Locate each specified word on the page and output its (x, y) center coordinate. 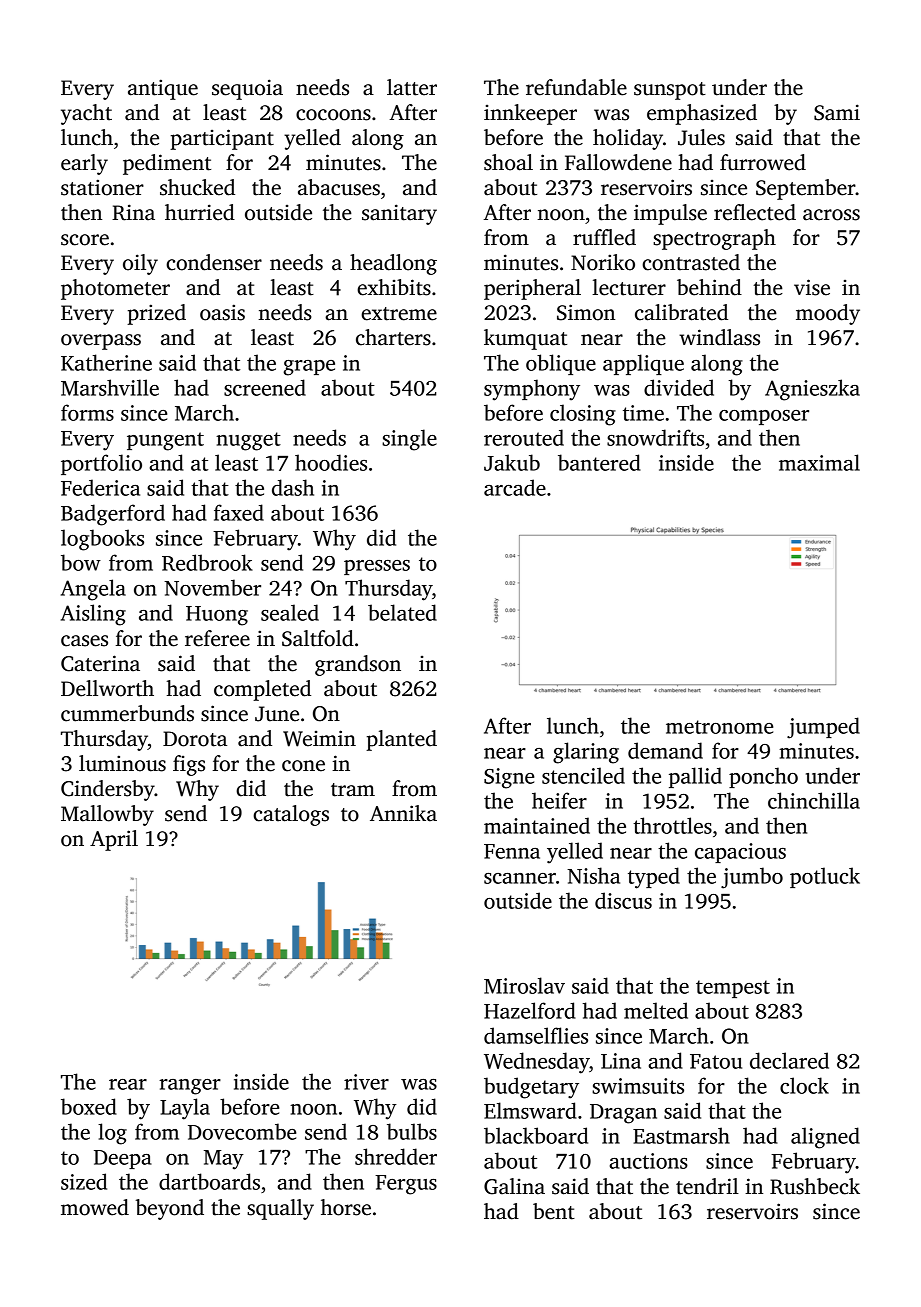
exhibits (394, 287)
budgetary (531, 1088)
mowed (95, 1207)
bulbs (412, 1131)
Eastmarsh (681, 1135)
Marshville (110, 387)
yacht (86, 114)
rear (128, 1084)
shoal (508, 162)
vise (812, 287)
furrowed (763, 162)
